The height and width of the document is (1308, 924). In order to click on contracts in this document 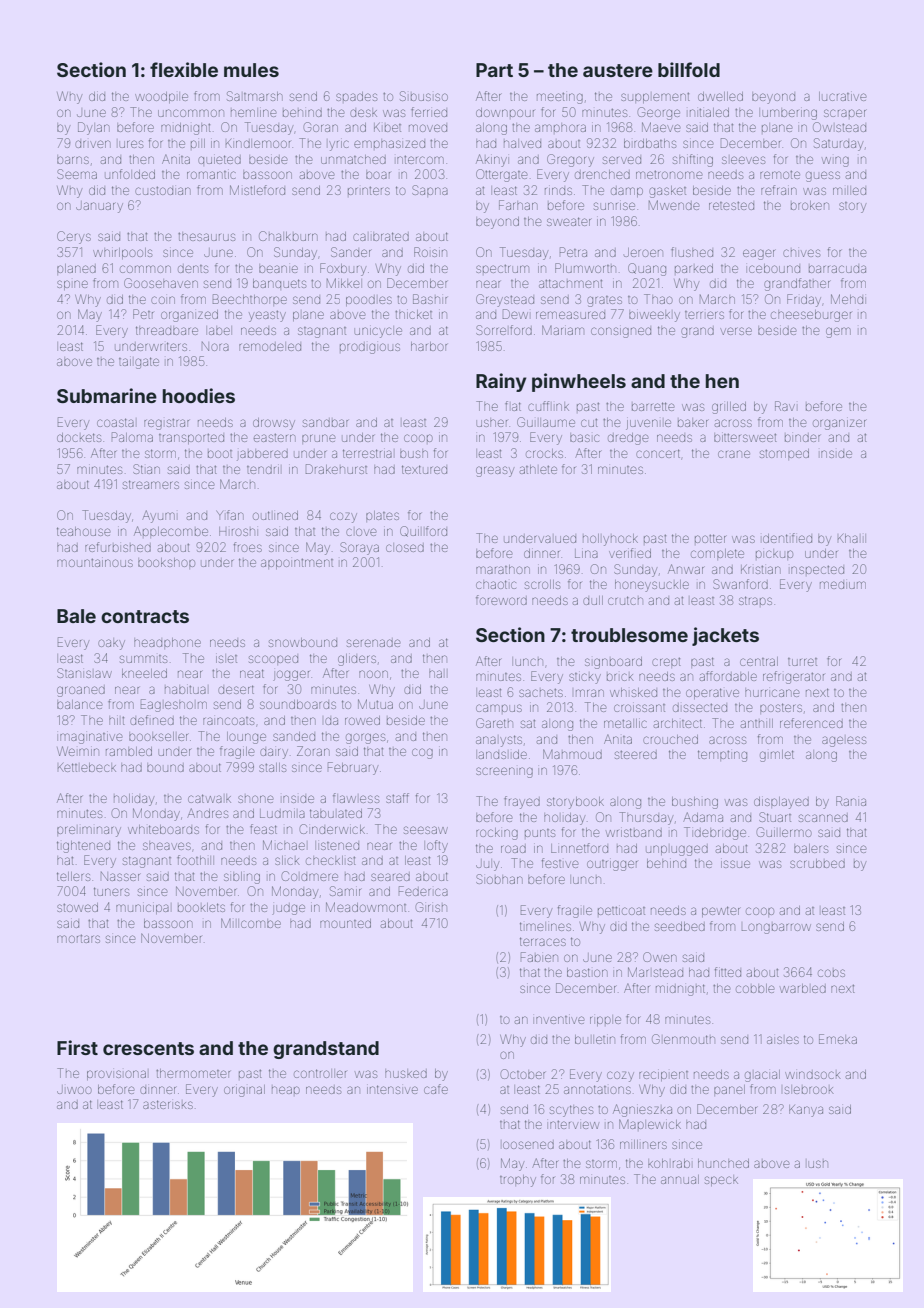, I will do `click(145, 616)`.
